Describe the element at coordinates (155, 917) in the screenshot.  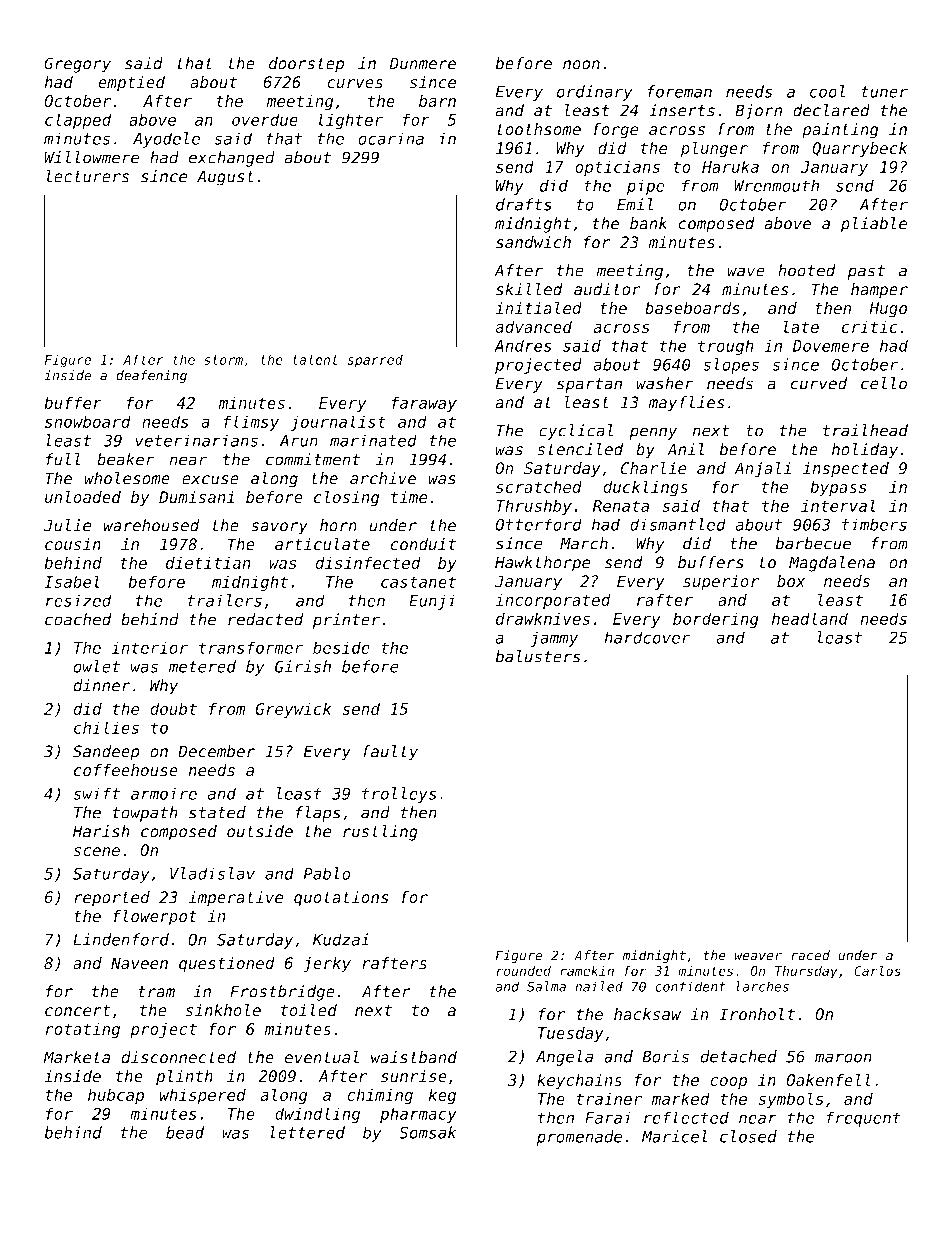
I see `flowerpot` at that location.
